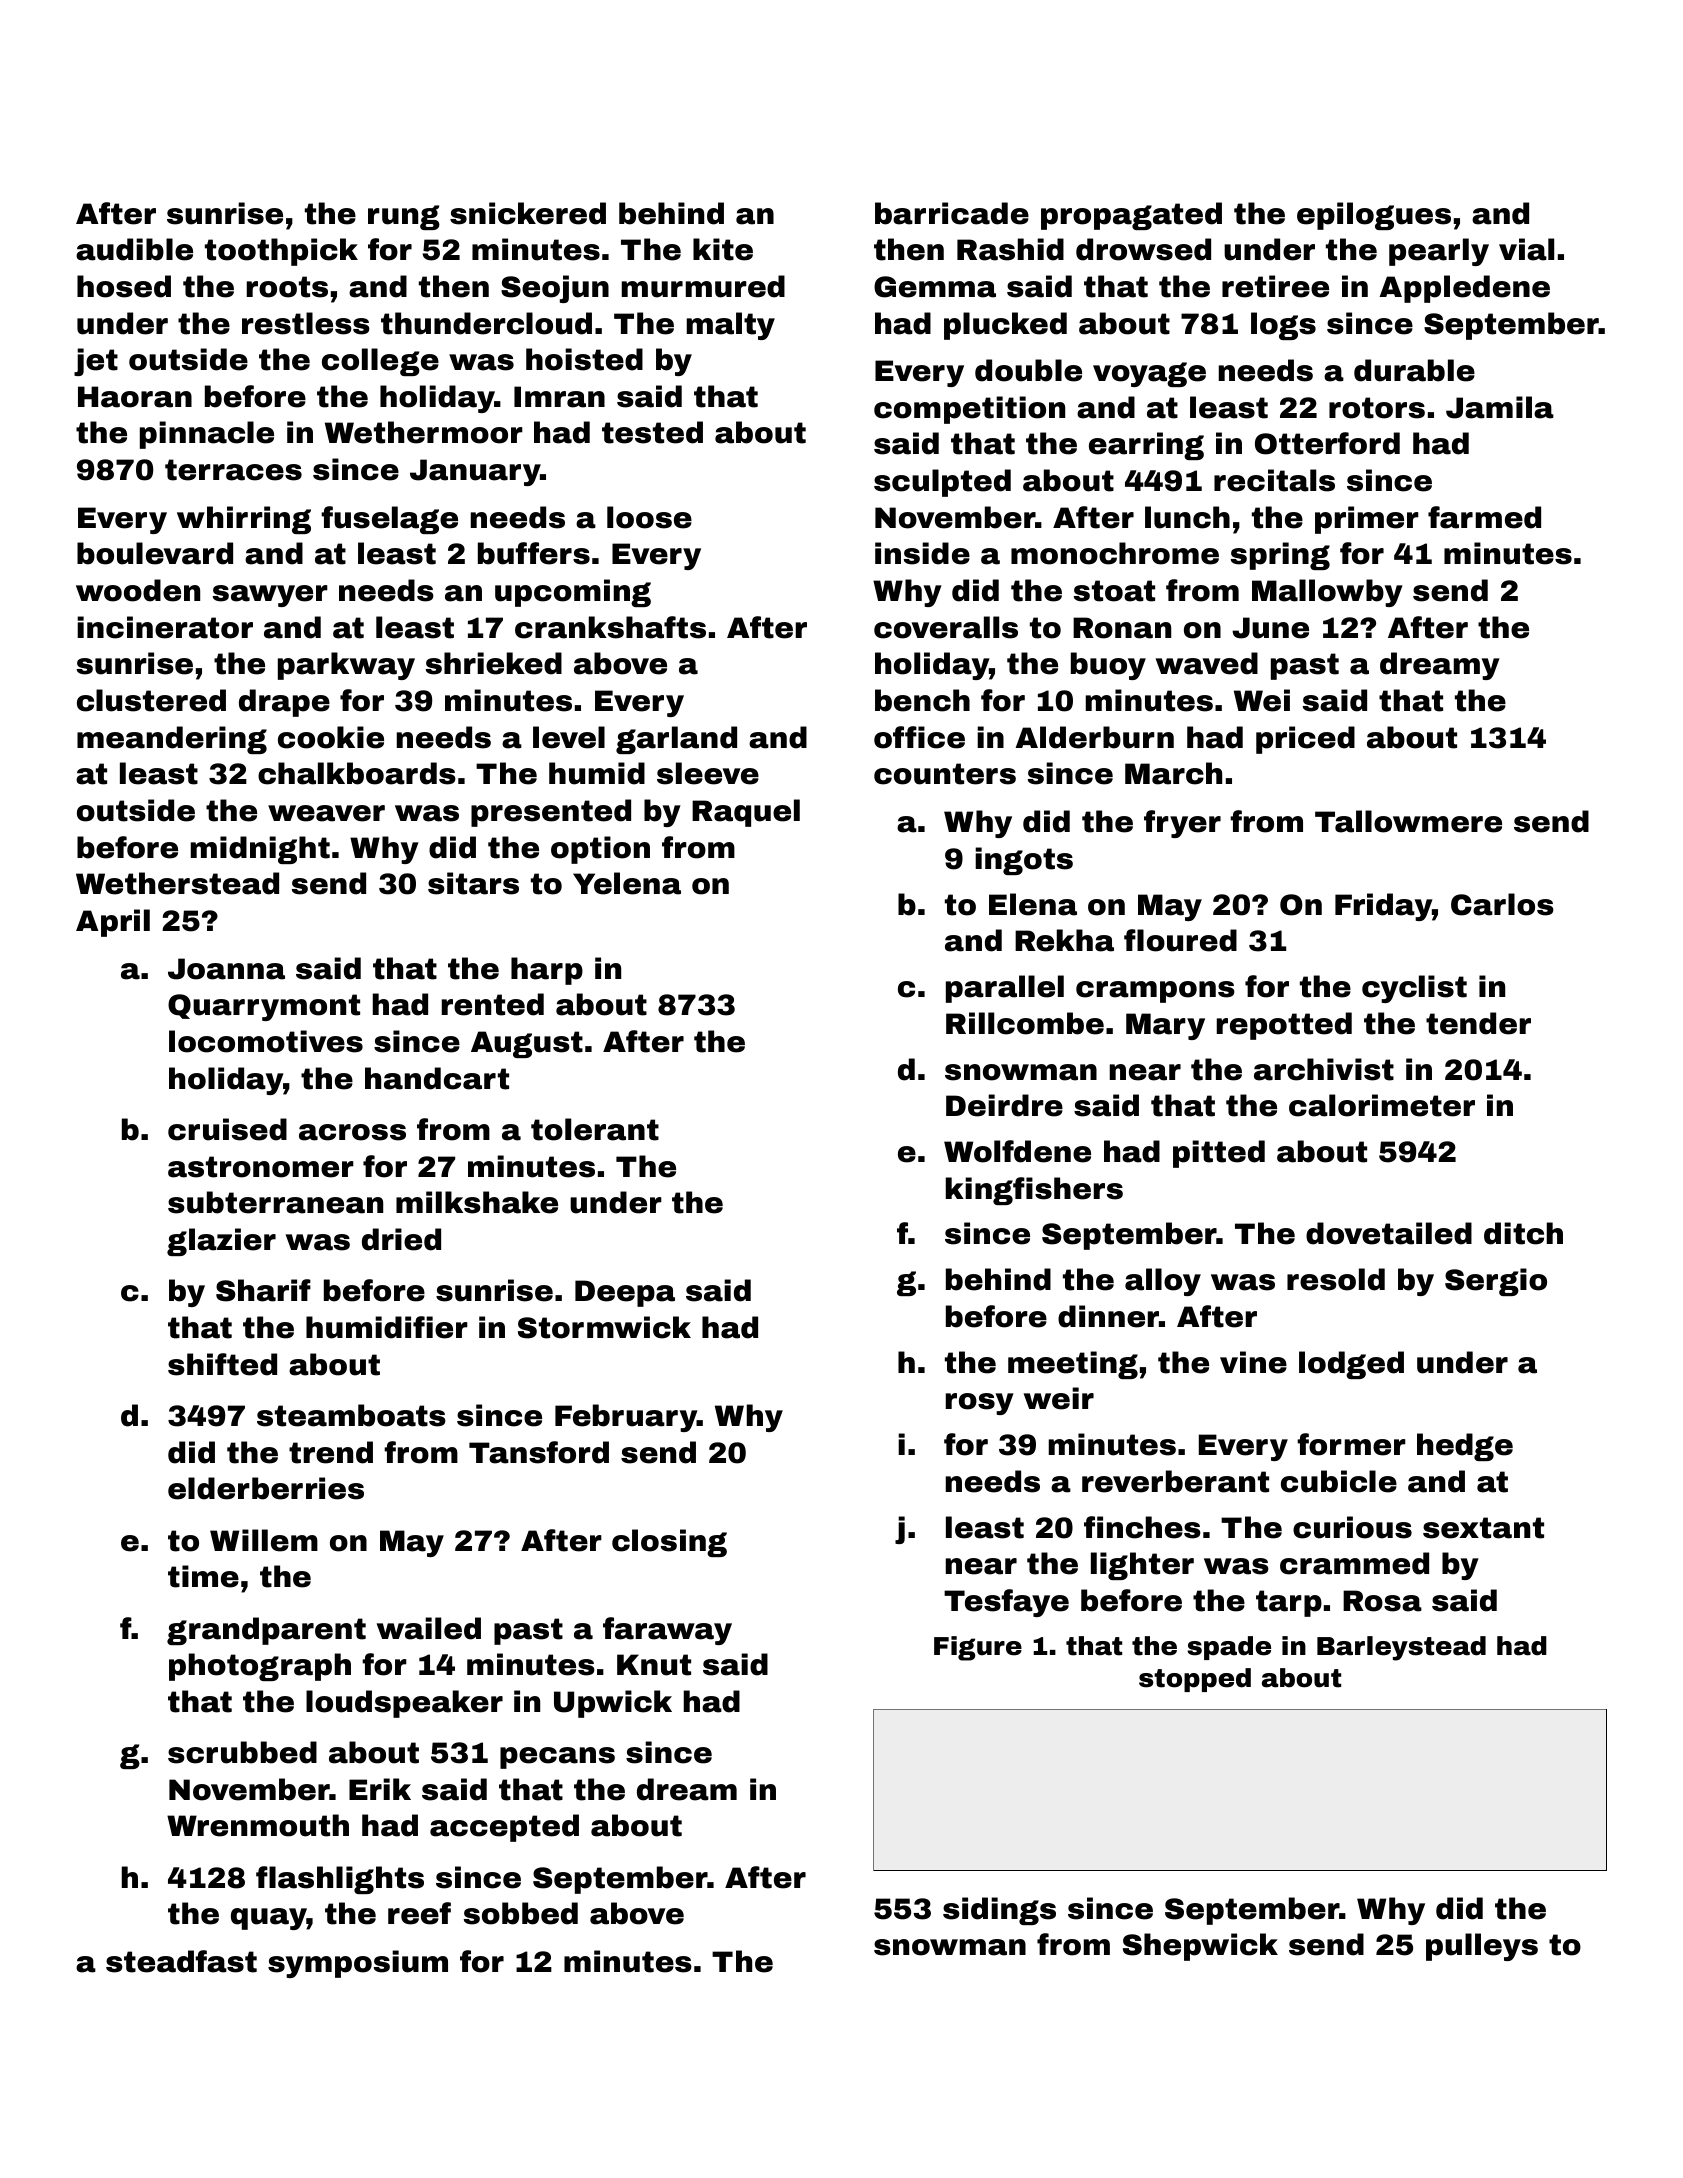  I want to click on Deirdre, so click(1004, 1105).
